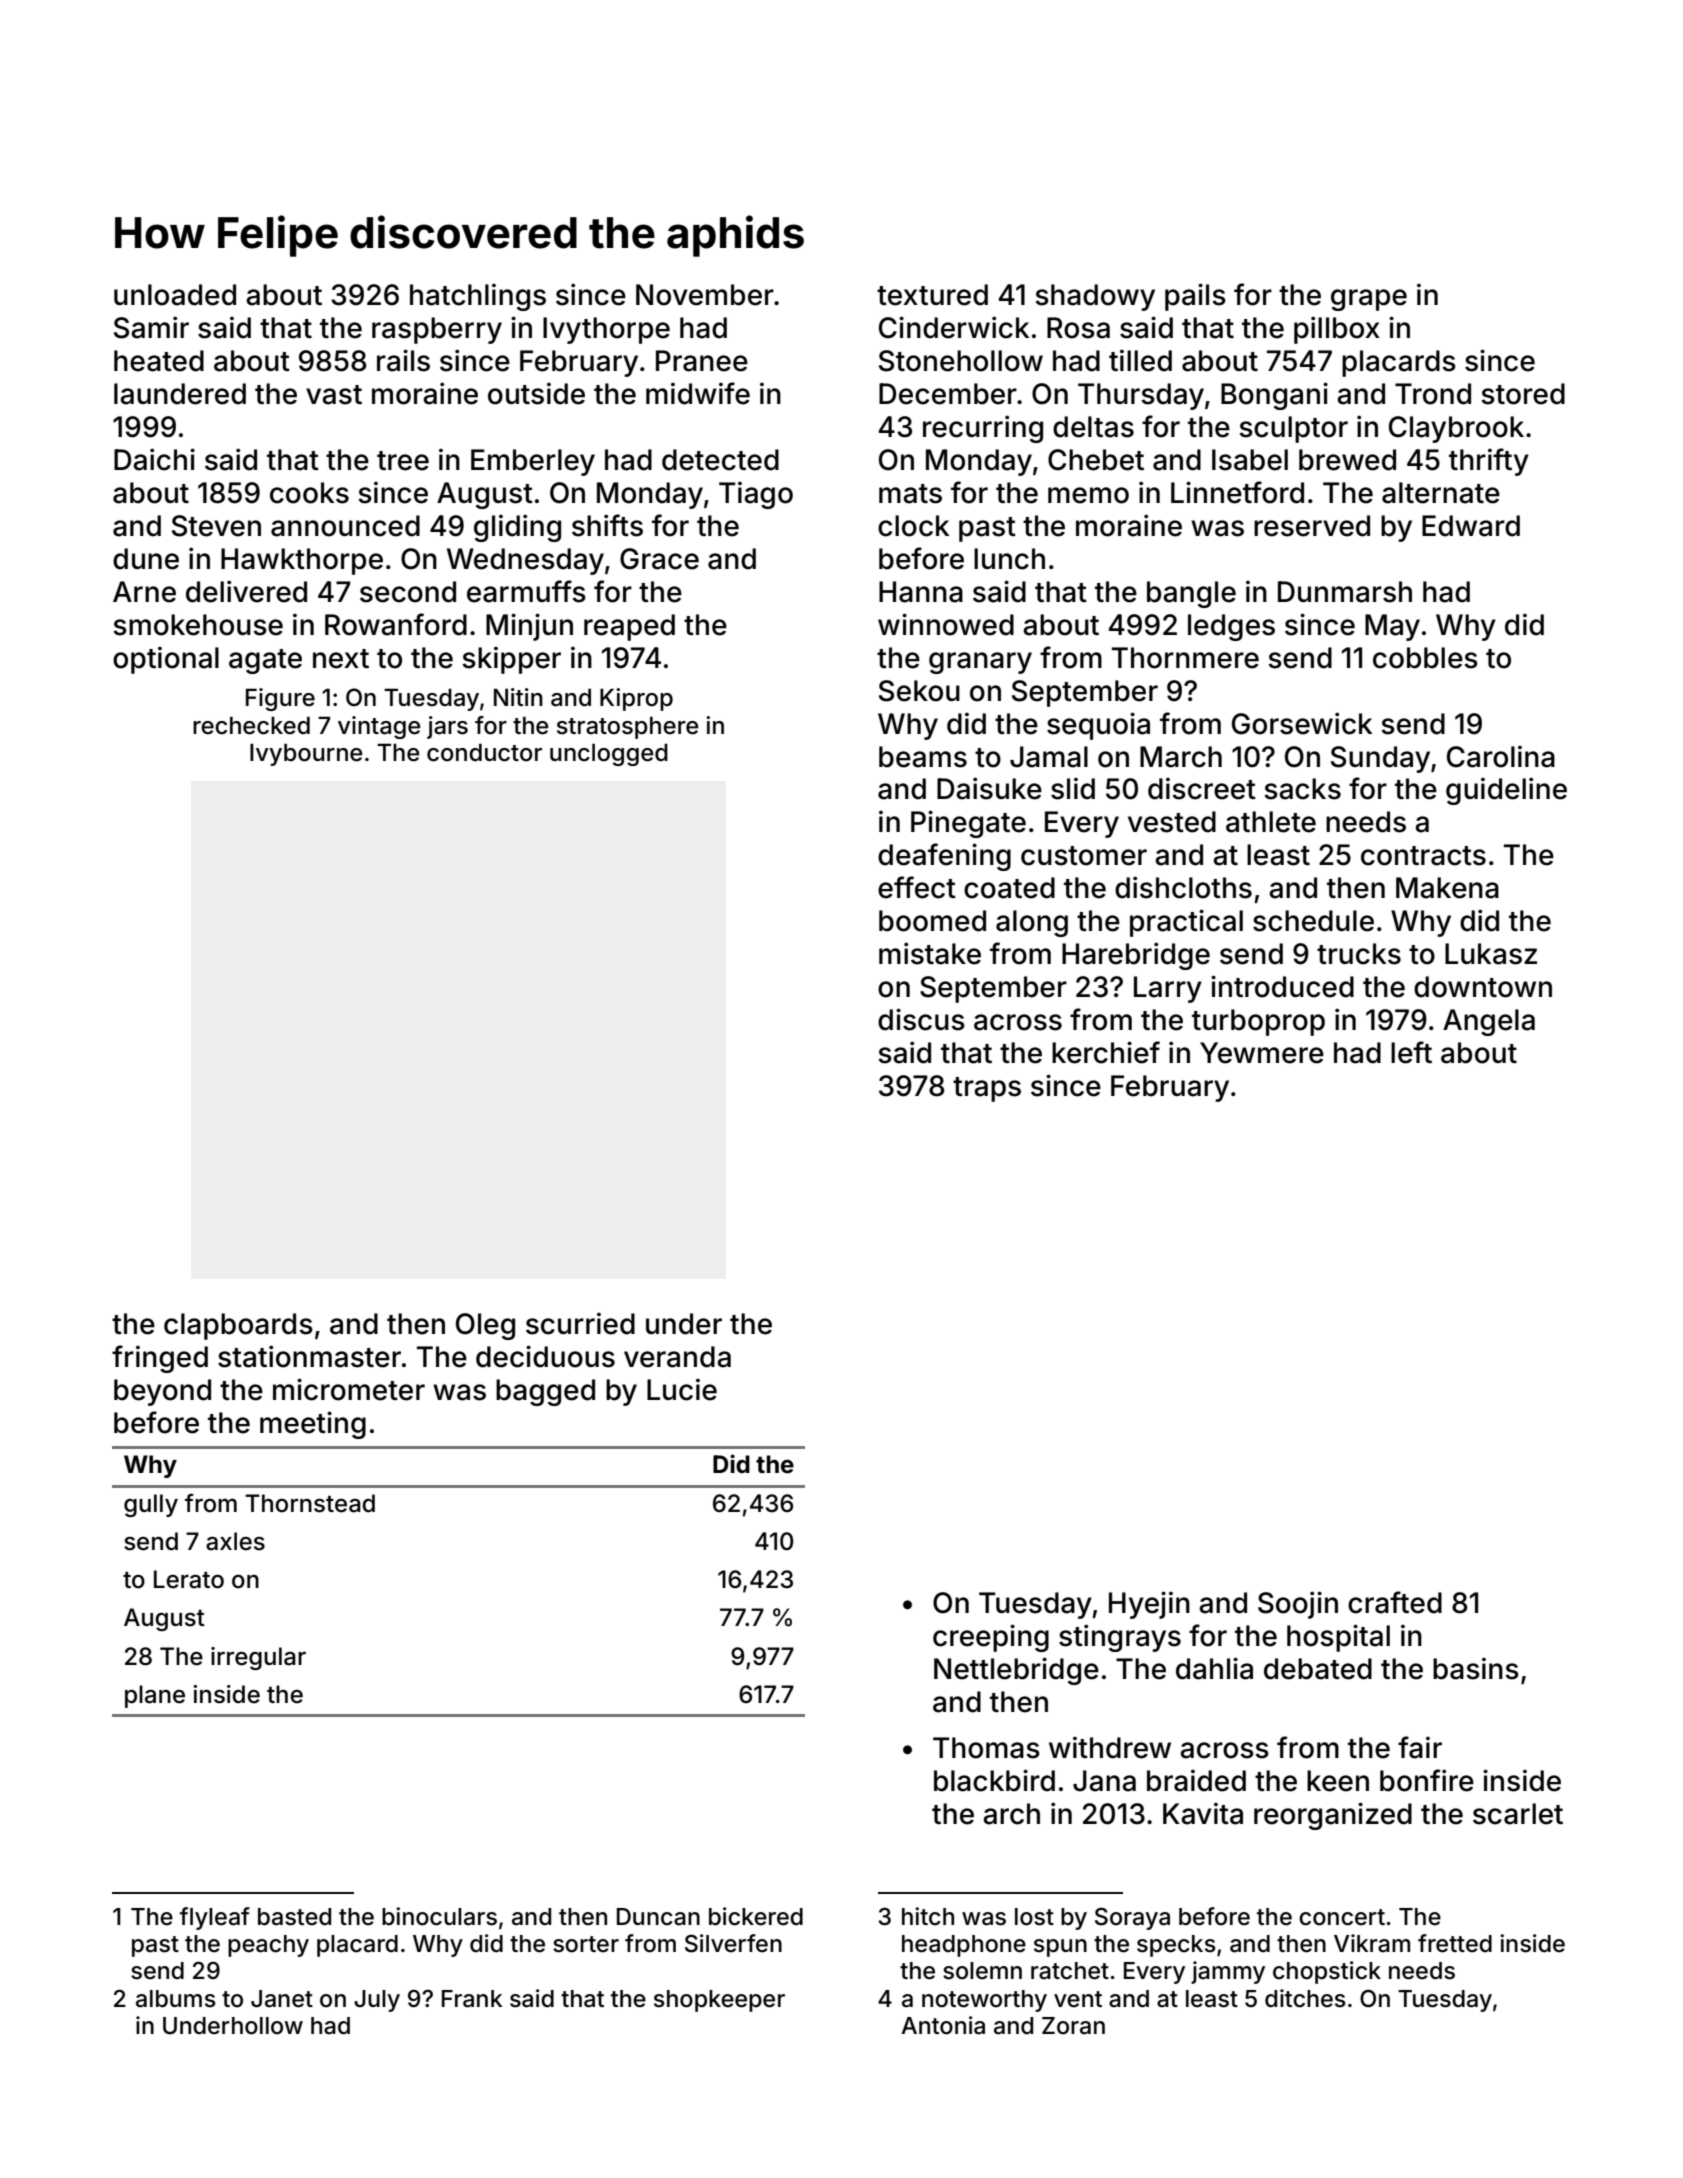 The image size is (1683, 2178). Describe the element at coordinates (921, 1019) in the page. I see `discus` at that location.
